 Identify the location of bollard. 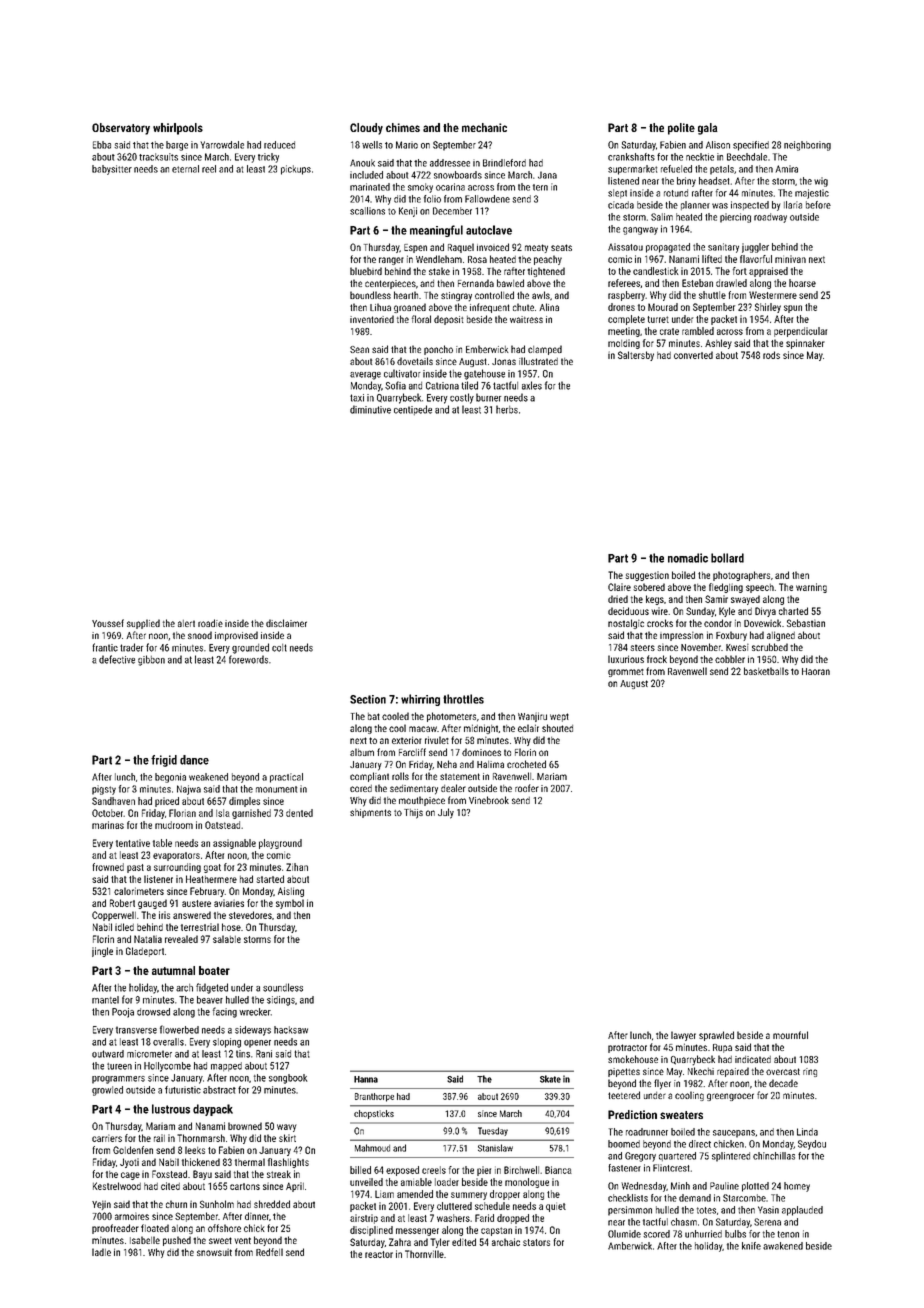
(727, 558).
